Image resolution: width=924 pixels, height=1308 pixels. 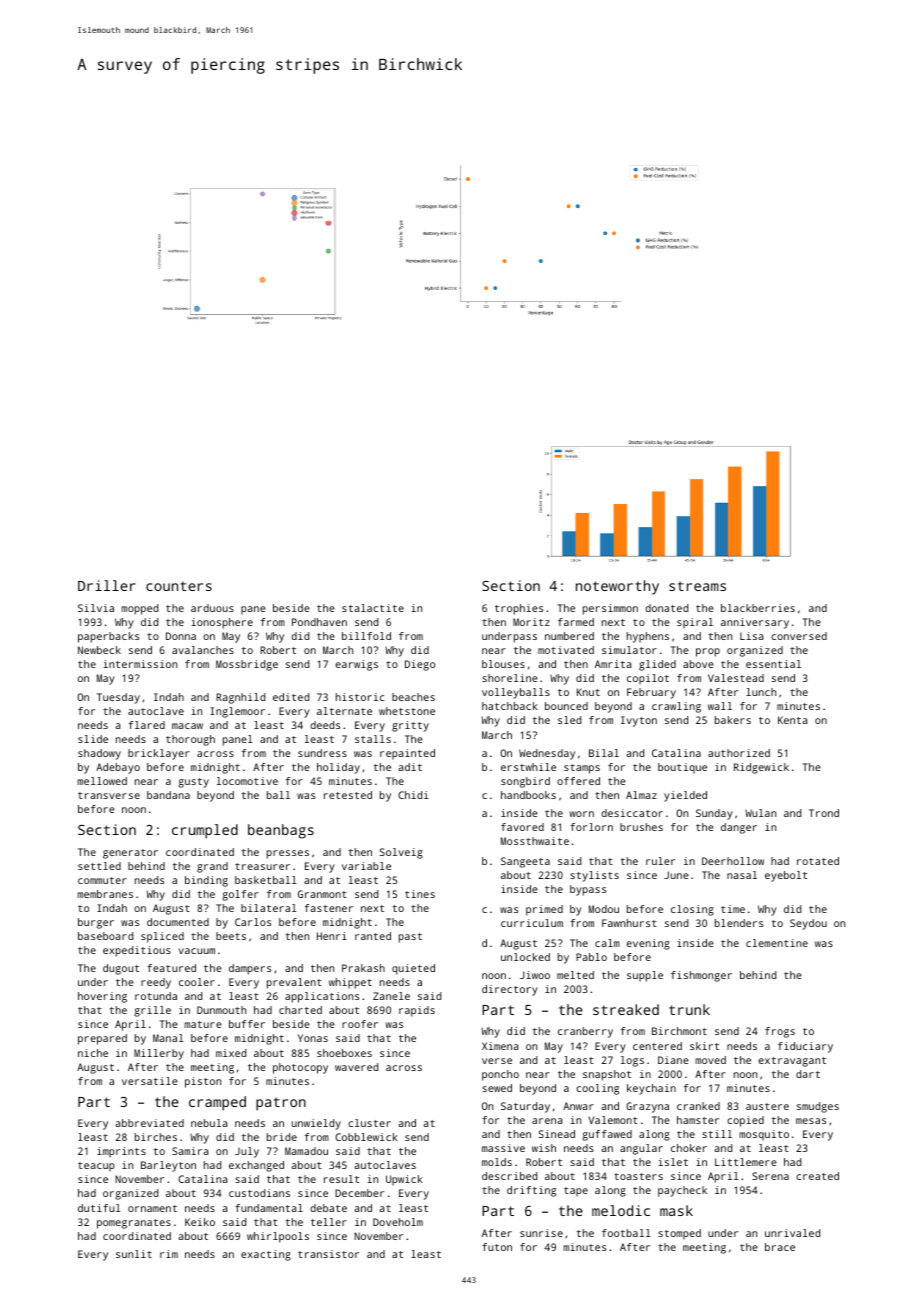 I want to click on earwigs, so click(x=356, y=665).
